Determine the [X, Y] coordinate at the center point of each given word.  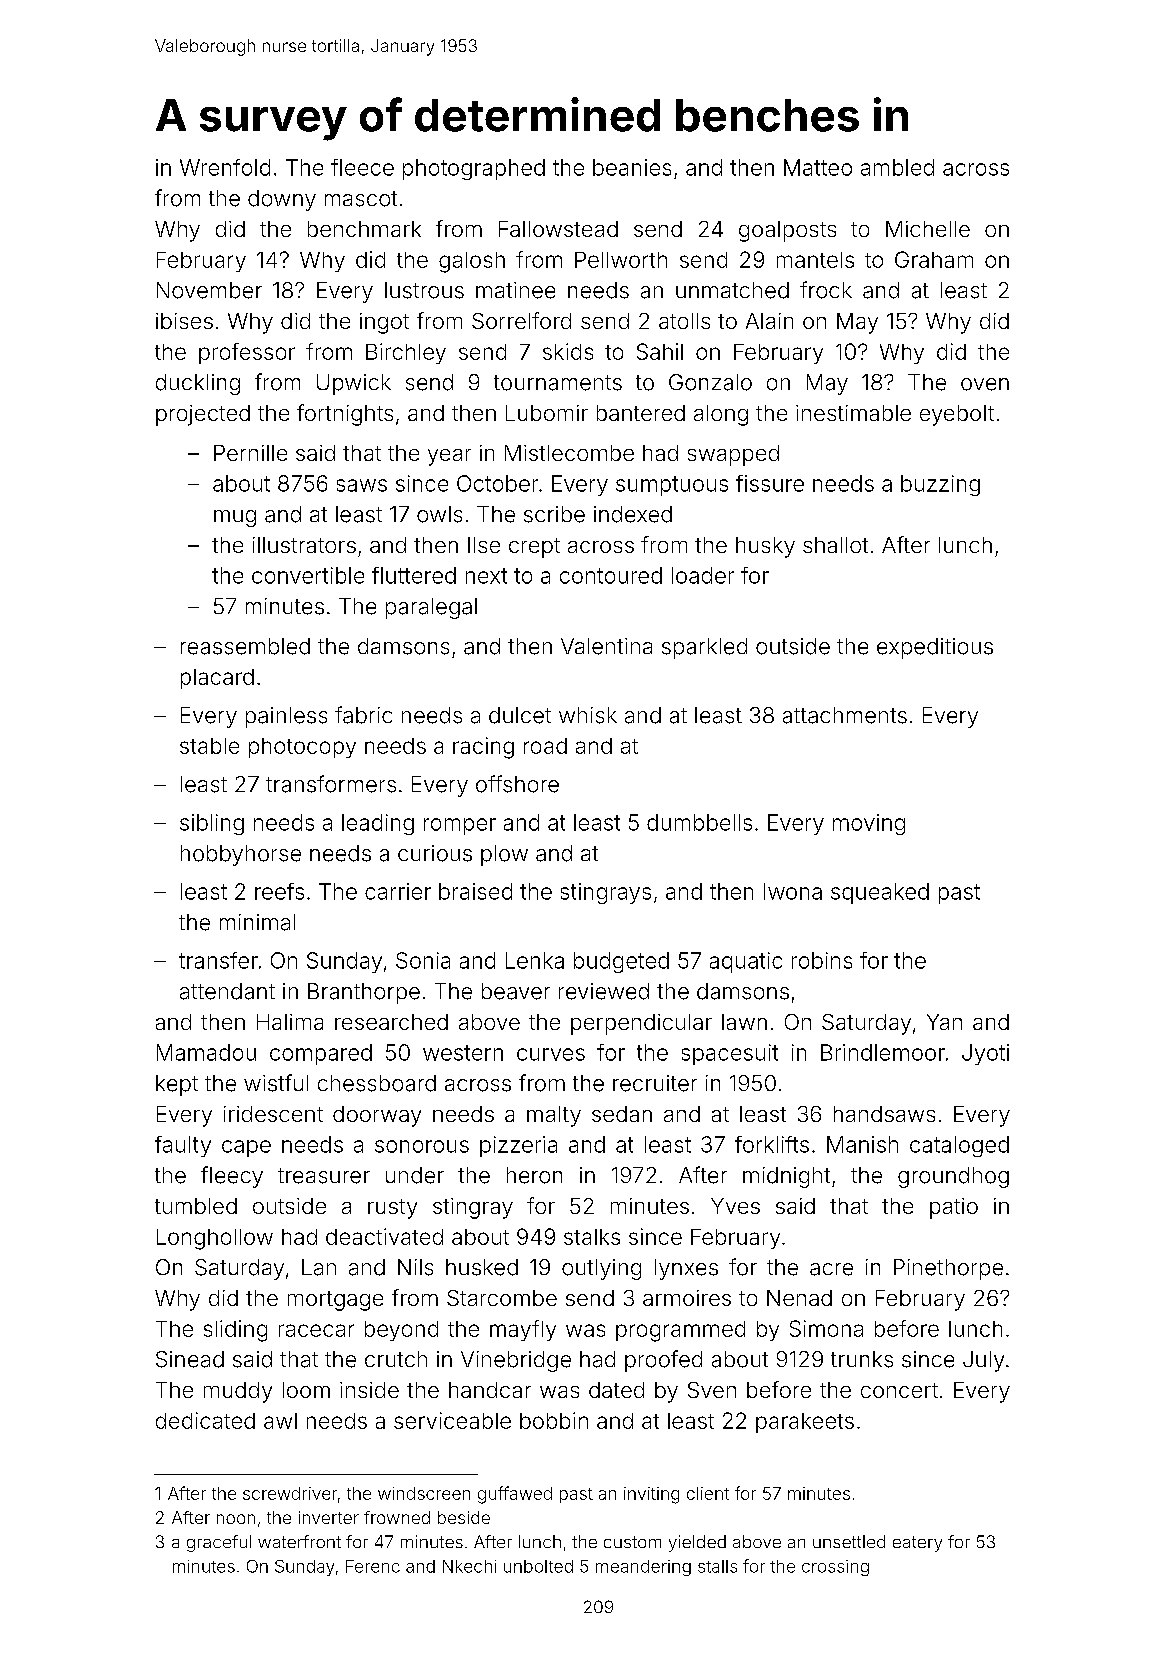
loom [306, 1390]
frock [826, 290]
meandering [643, 1568]
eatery [917, 1544]
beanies [632, 167]
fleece [362, 167]
